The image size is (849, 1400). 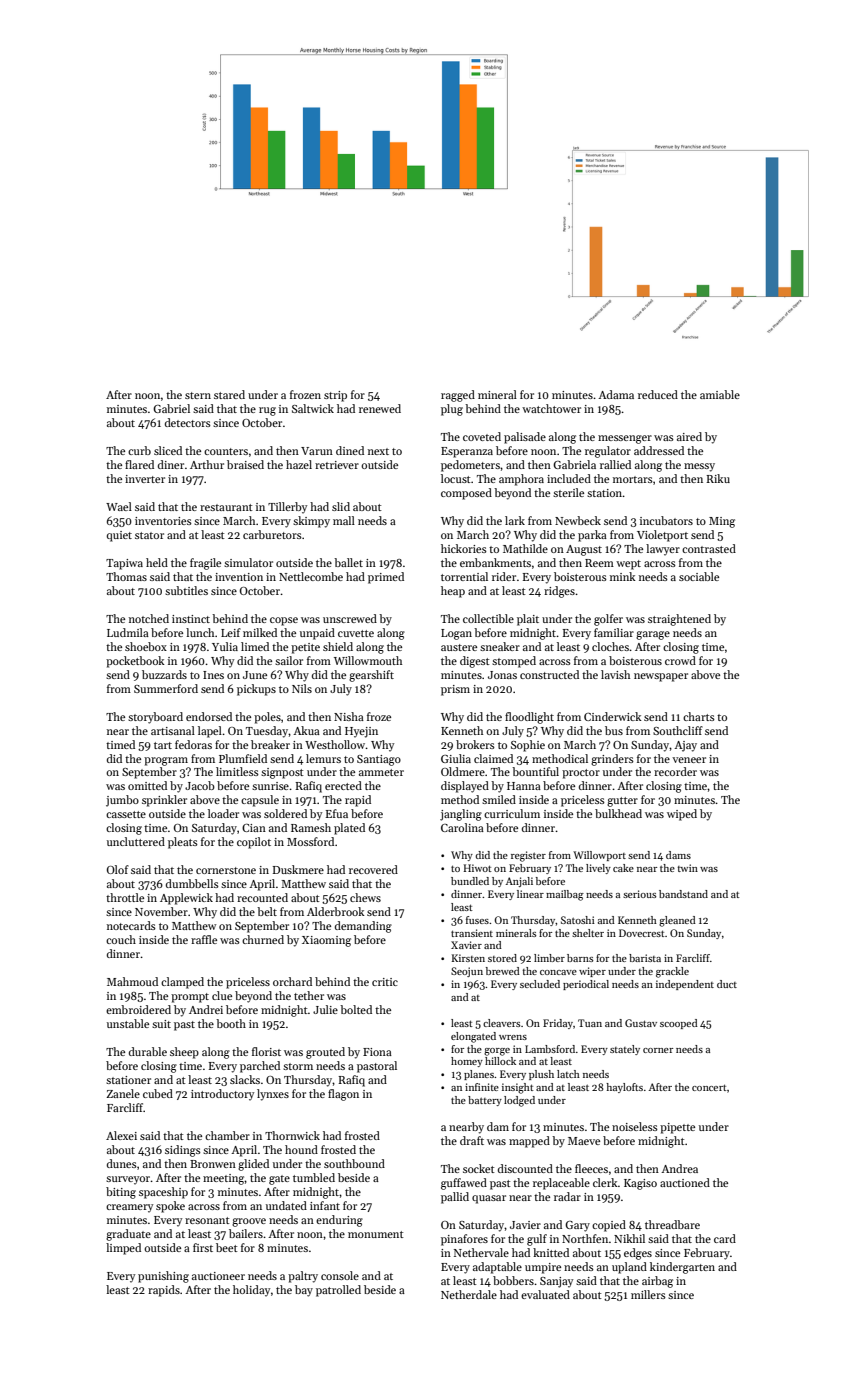 I want to click on demanding, so click(x=363, y=927).
